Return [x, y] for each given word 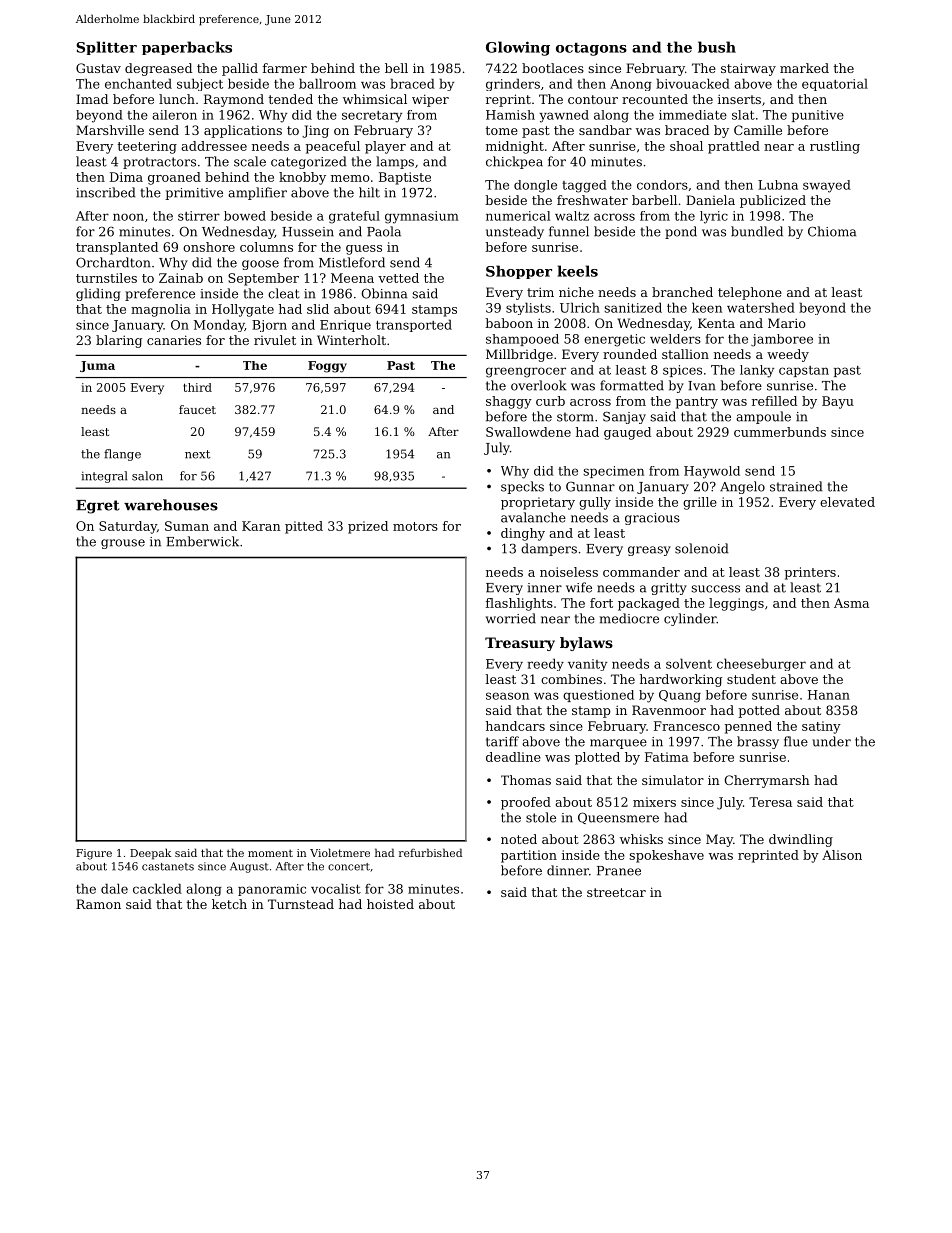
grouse [123, 544]
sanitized [633, 307]
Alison [842, 855]
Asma [851, 603]
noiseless [569, 572]
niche [576, 292]
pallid [240, 69]
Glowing [518, 48]
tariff [502, 741]
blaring [119, 341]
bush [717, 47]
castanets [168, 867]
